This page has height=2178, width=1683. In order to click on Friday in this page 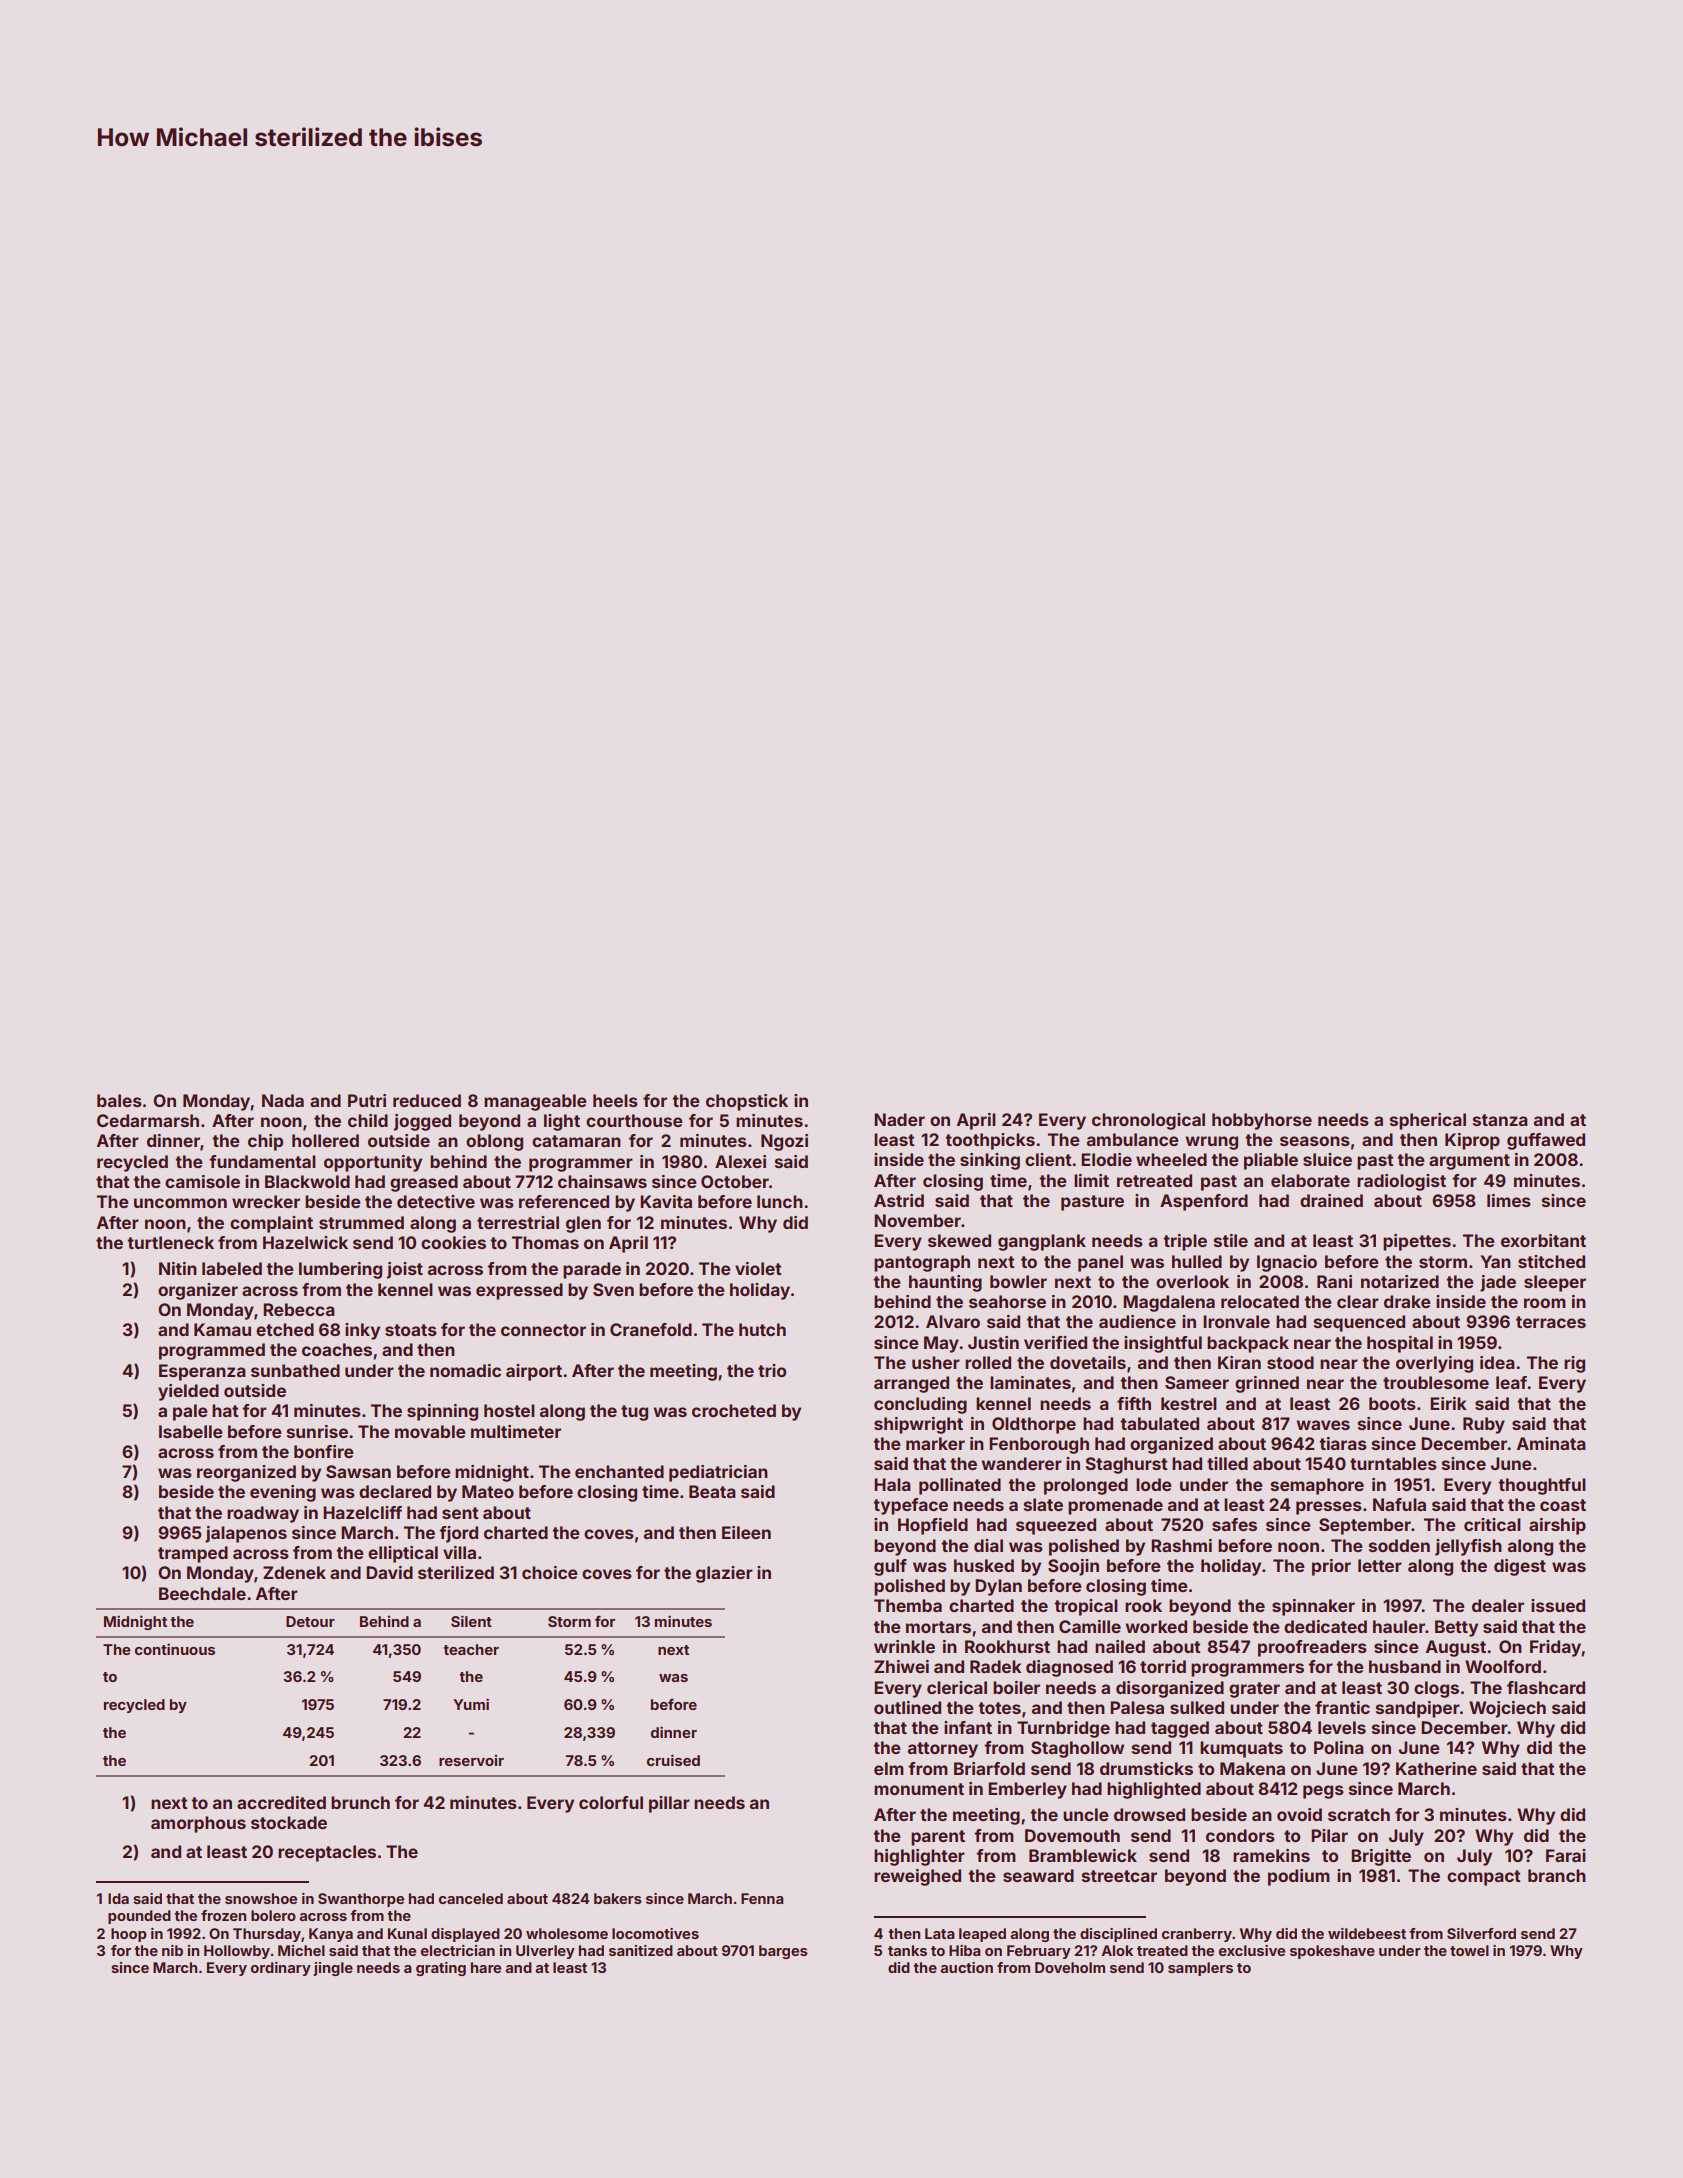, I will do `click(1555, 1648)`.
